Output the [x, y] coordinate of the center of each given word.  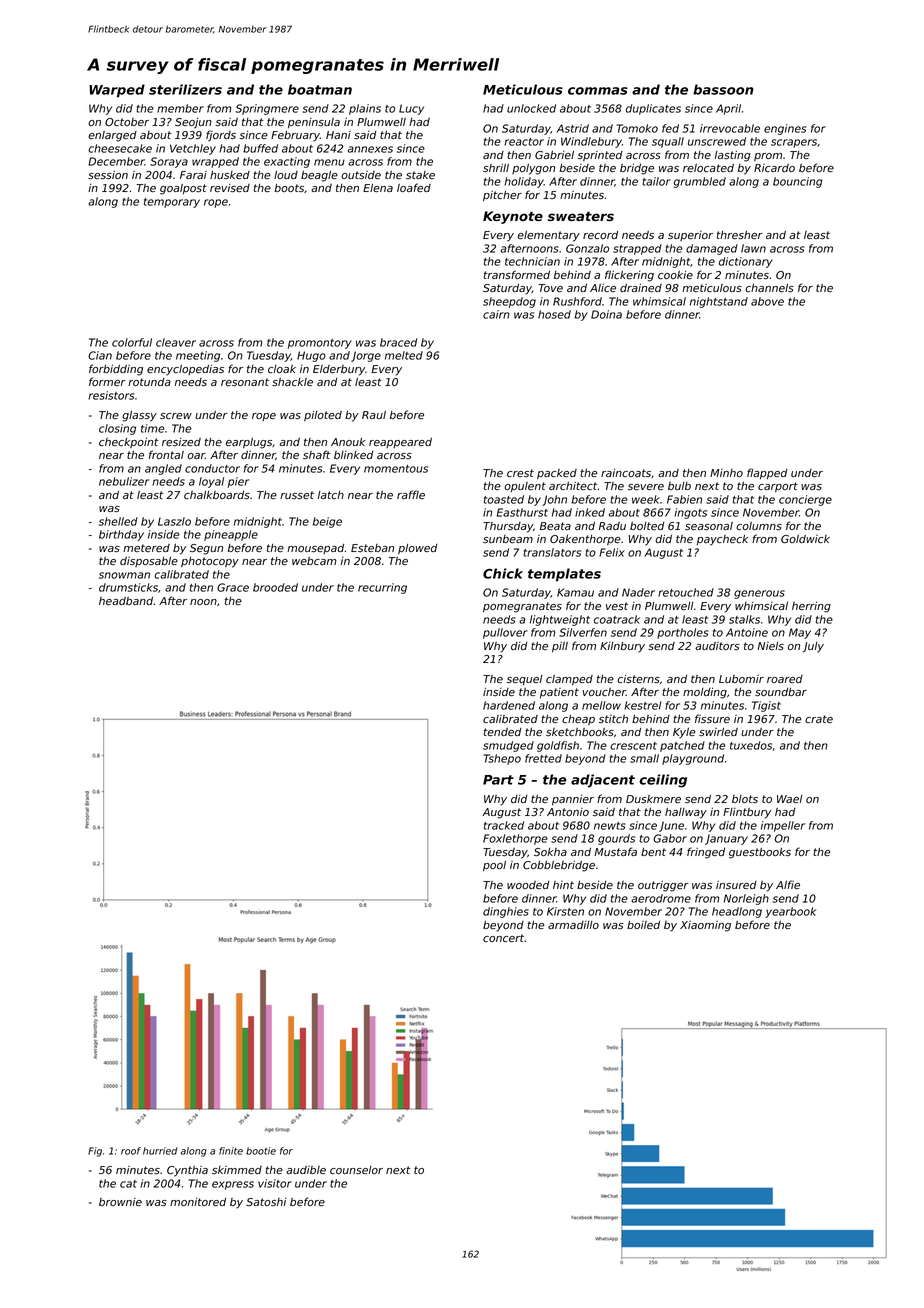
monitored [198, 1202]
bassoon [723, 89]
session [108, 175]
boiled [643, 925]
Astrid [572, 128]
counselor [356, 1170]
